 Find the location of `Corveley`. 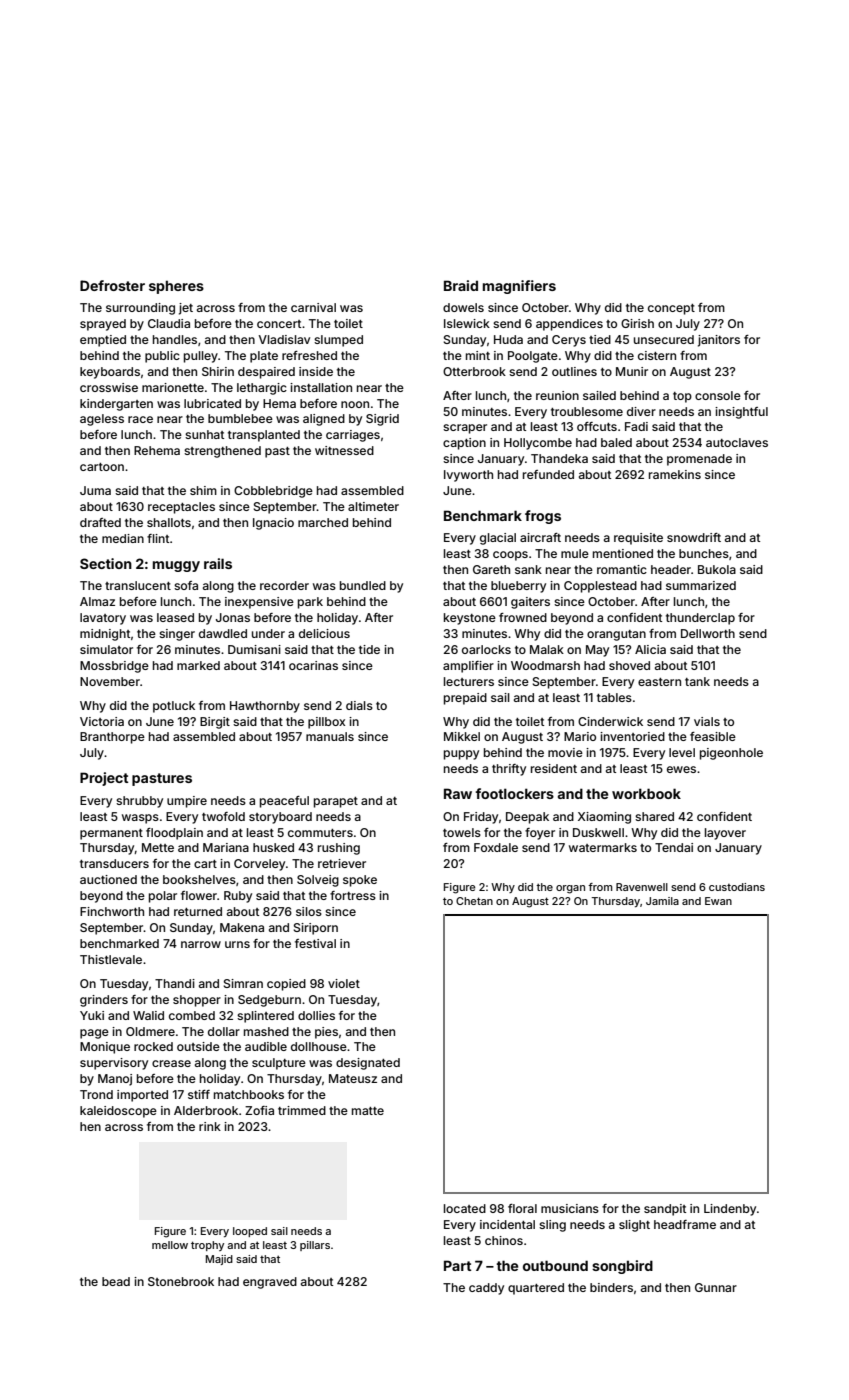

Corveley is located at coordinates (259, 865).
